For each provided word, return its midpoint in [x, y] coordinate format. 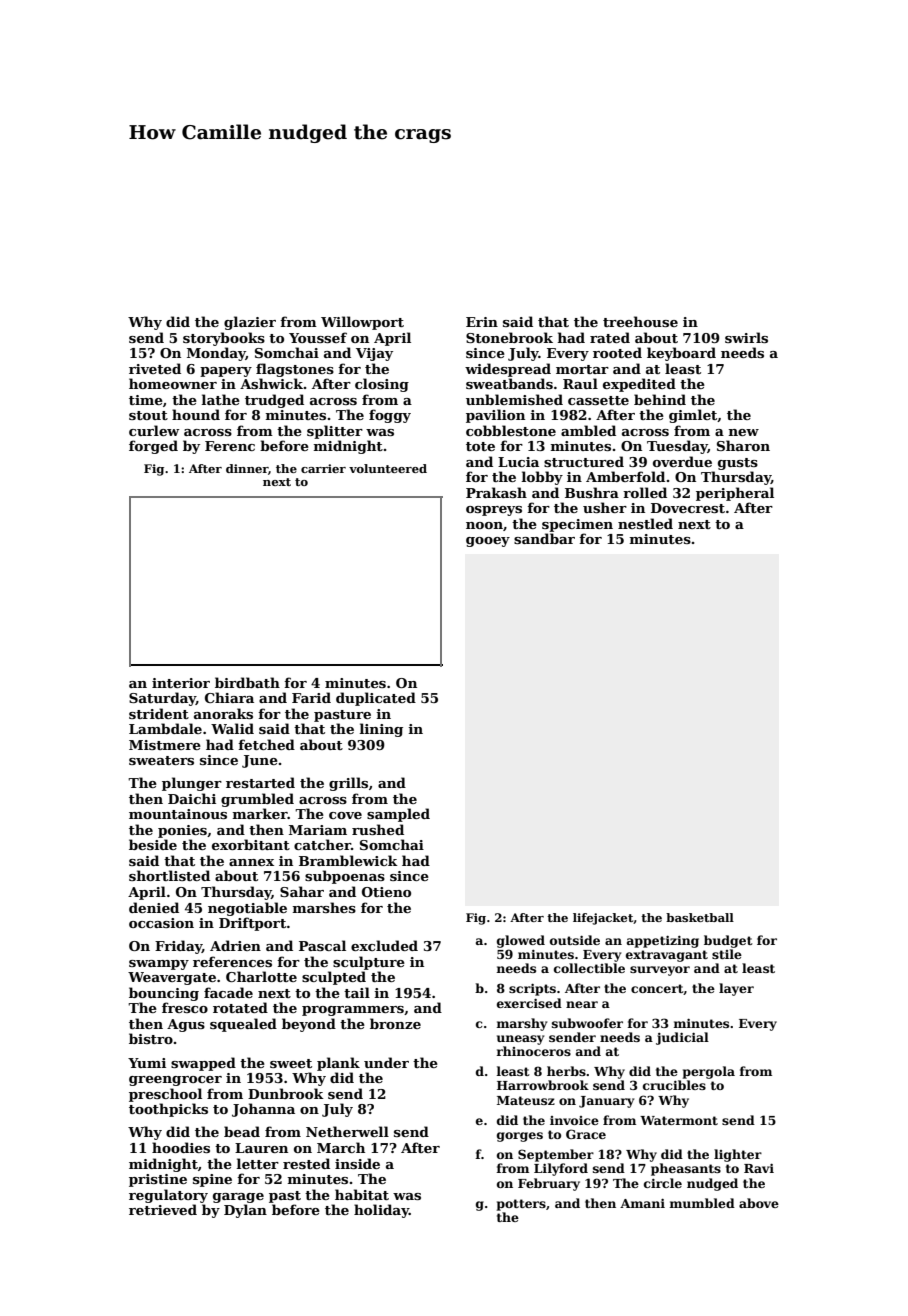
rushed [378, 829]
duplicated [376, 699]
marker [260, 813]
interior [181, 683]
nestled [645, 523]
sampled [398, 815]
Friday [178, 947]
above [759, 1203]
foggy [390, 416]
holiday [381, 1211]
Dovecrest [688, 508]
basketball [700, 917]
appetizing [663, 942]
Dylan [245, 1211]
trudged [274, 401]
